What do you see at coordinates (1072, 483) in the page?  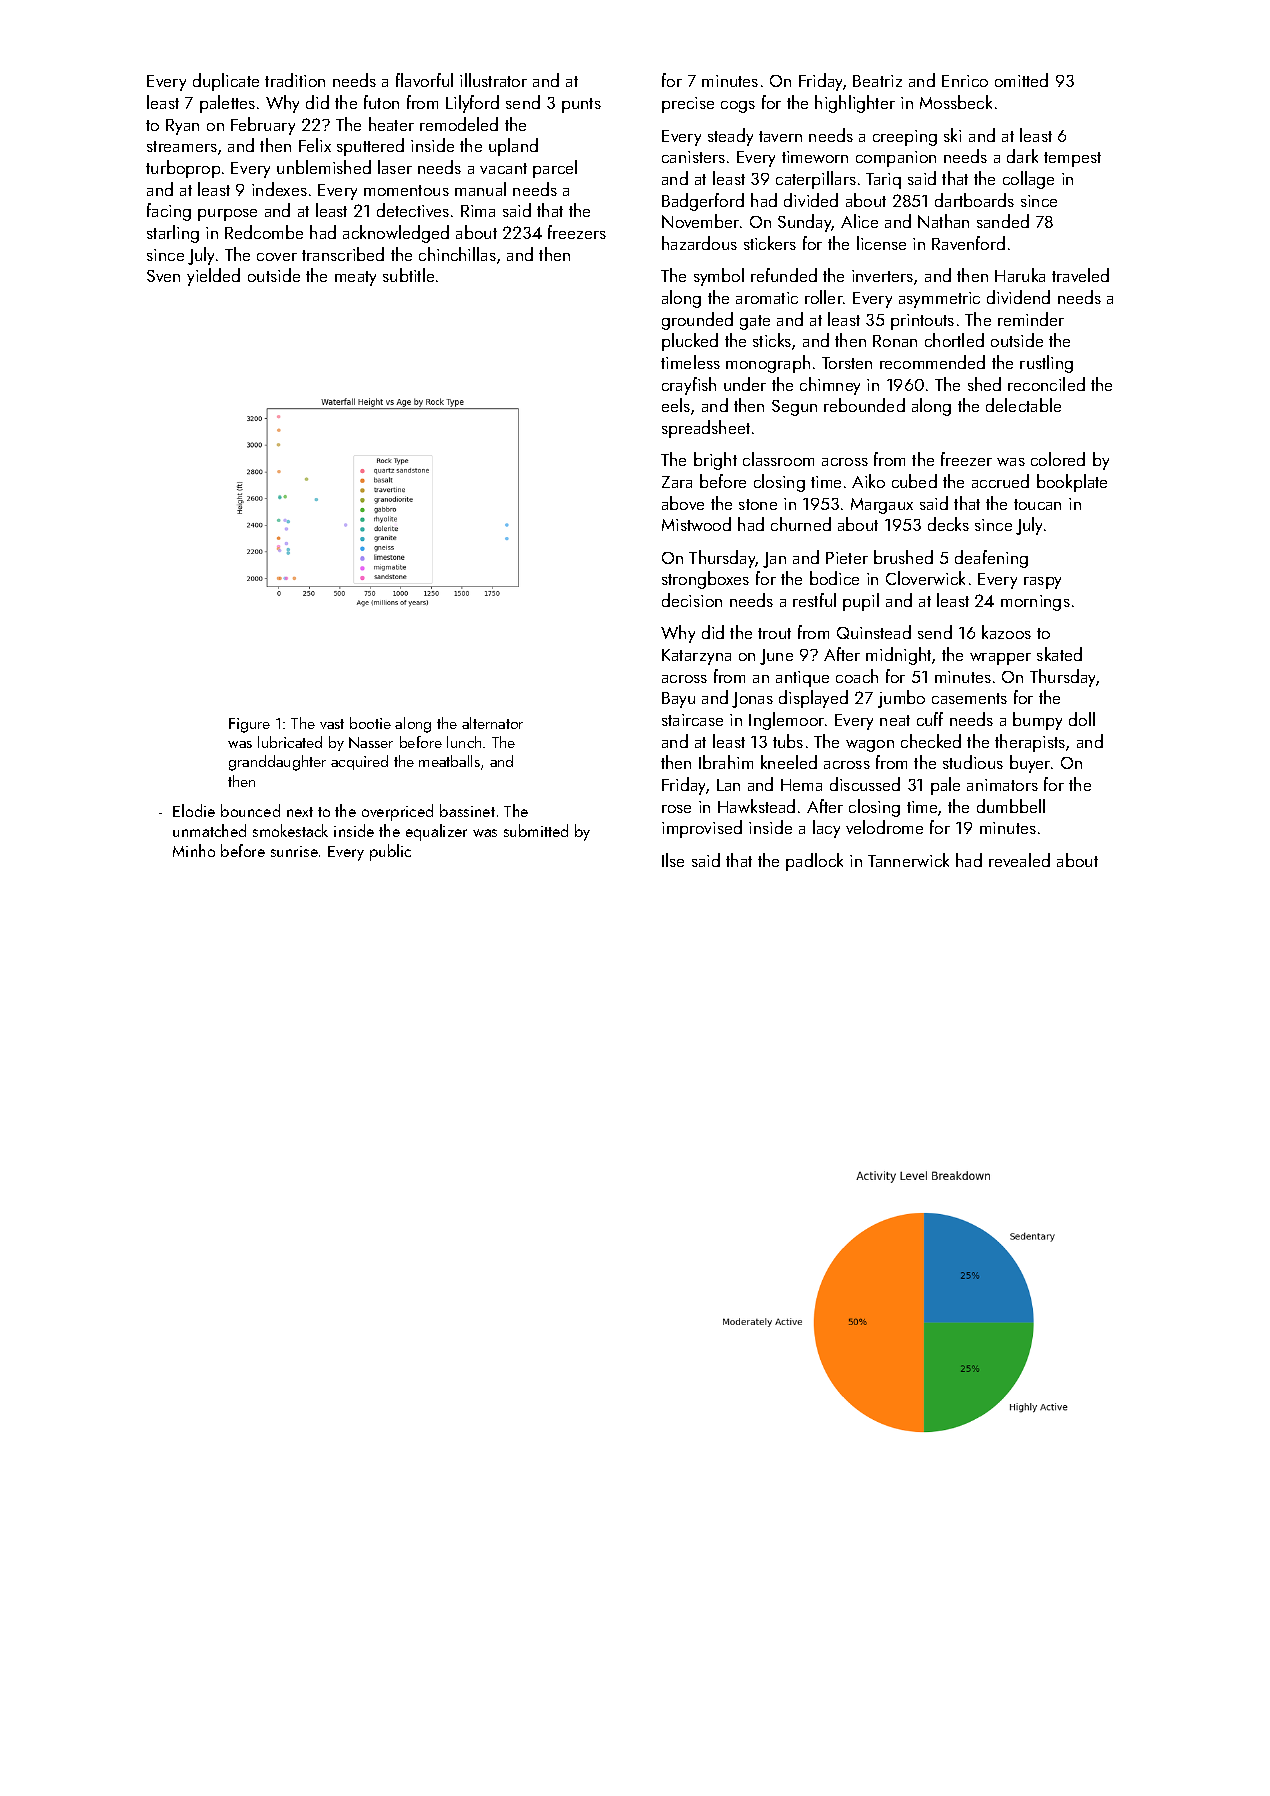 I see `bookplate` at bounding box center [1072, 483].
